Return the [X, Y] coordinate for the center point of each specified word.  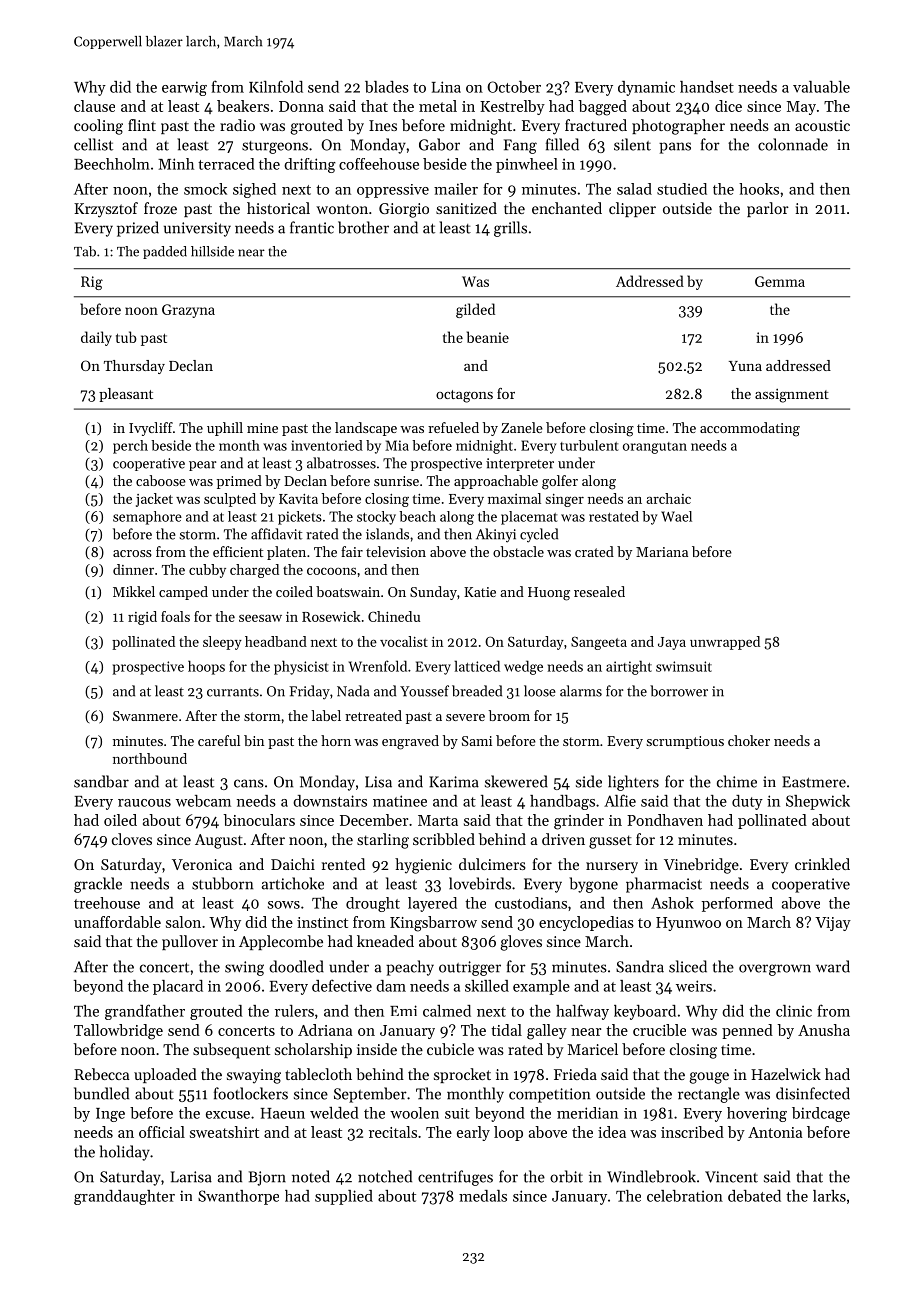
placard [178, 987]
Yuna [745, 366]
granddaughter [124, 1197]
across [132, 553]
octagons [464, 396]
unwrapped [725, 643]
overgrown [775, 970]
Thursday [134, 367]
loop [508, 1133]
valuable [821, 87]
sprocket [462, 1075]
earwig [184, 88]
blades [387, 87]
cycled [539, 535]
